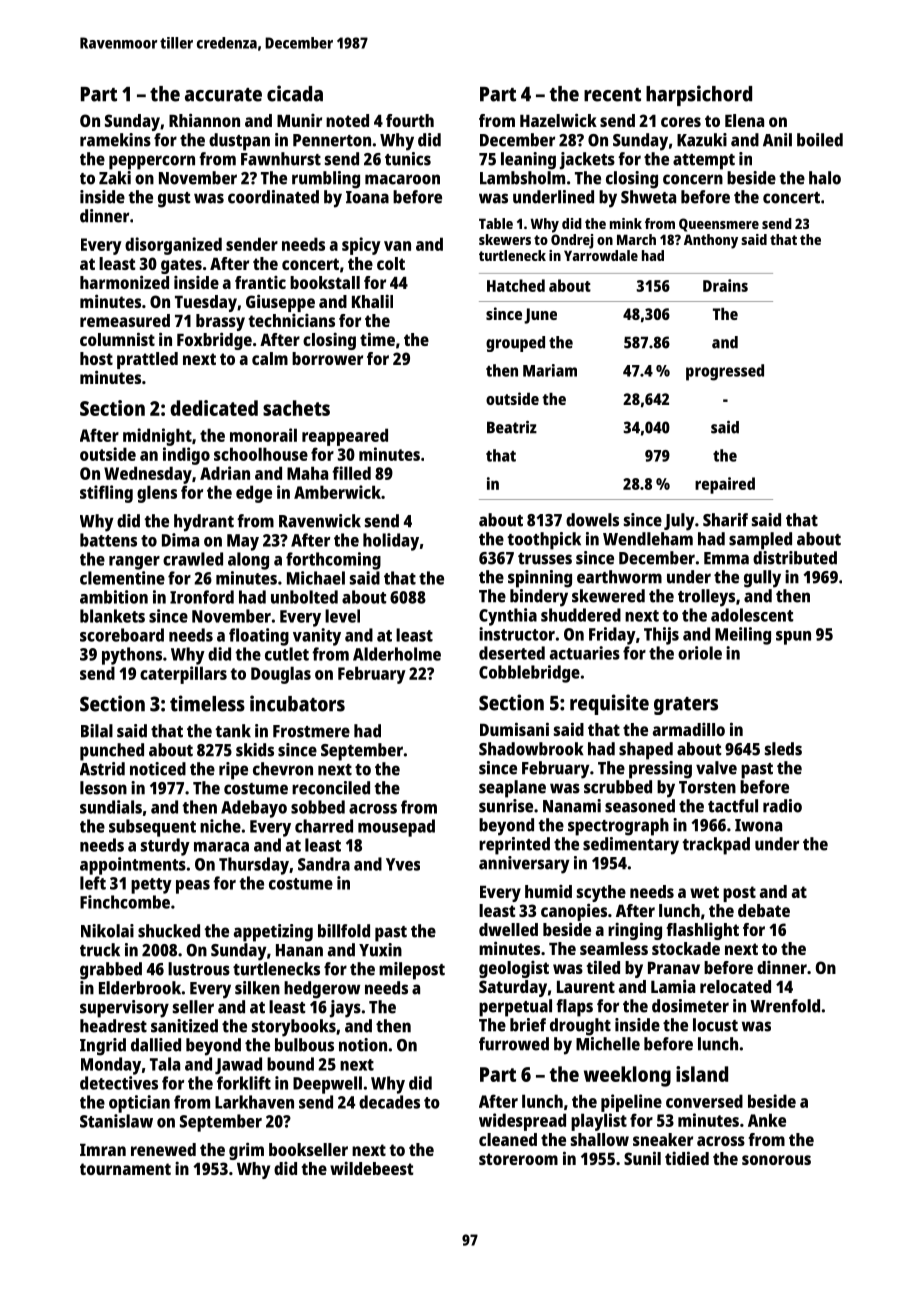 The height and width of the screenshot is (1314, 924). Describe the element at coordinates (304, 597) in the screenshot. I see `unbolted` at that location.
